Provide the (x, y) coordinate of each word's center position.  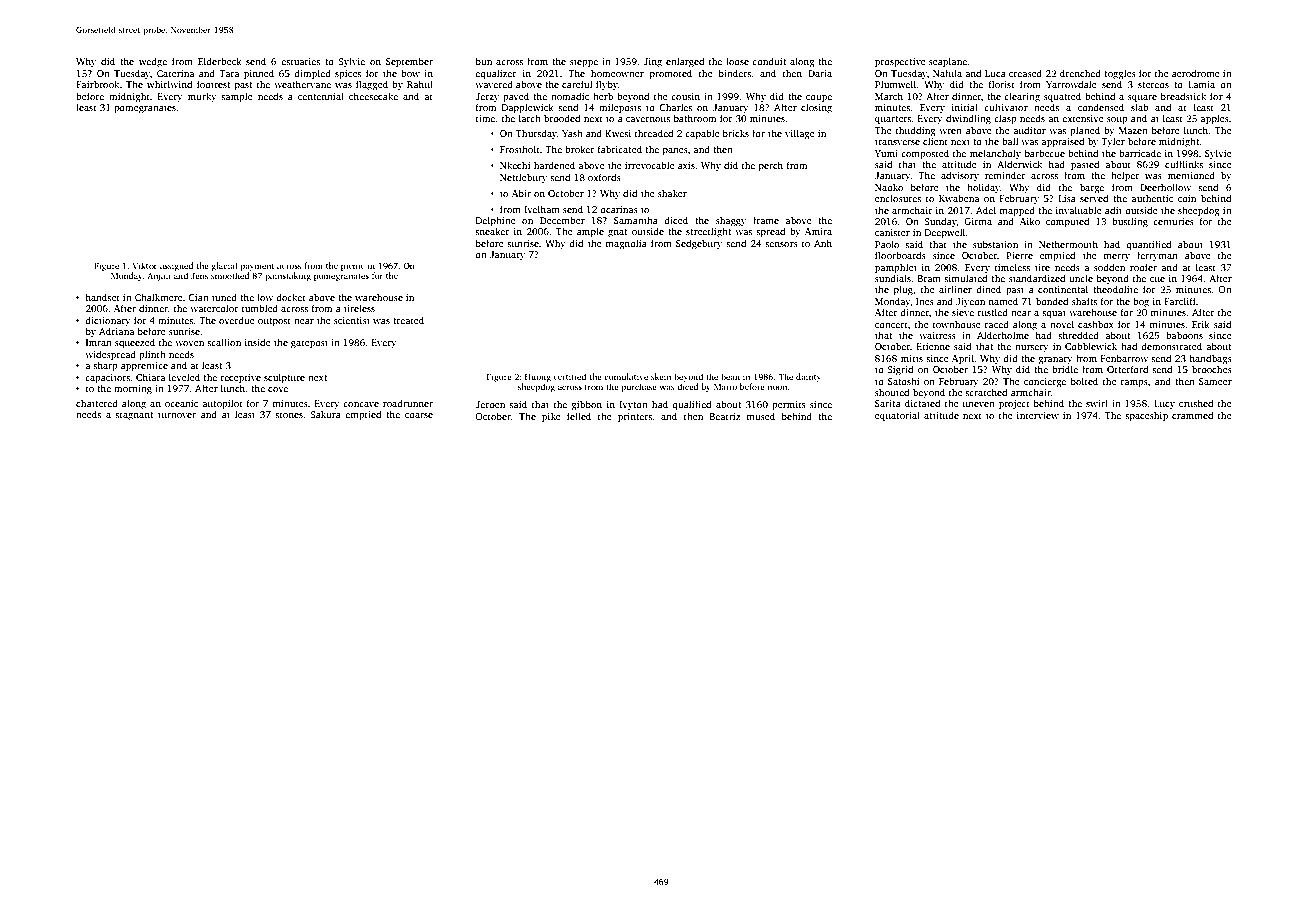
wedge (153, 62)
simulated (966, 278)
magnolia (626, 244)
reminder (1005, 175)
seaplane (948, 62)
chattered (97, 403)
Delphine (496, 221)
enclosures (898, 198)
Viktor (144, 265)
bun (484, 61)
